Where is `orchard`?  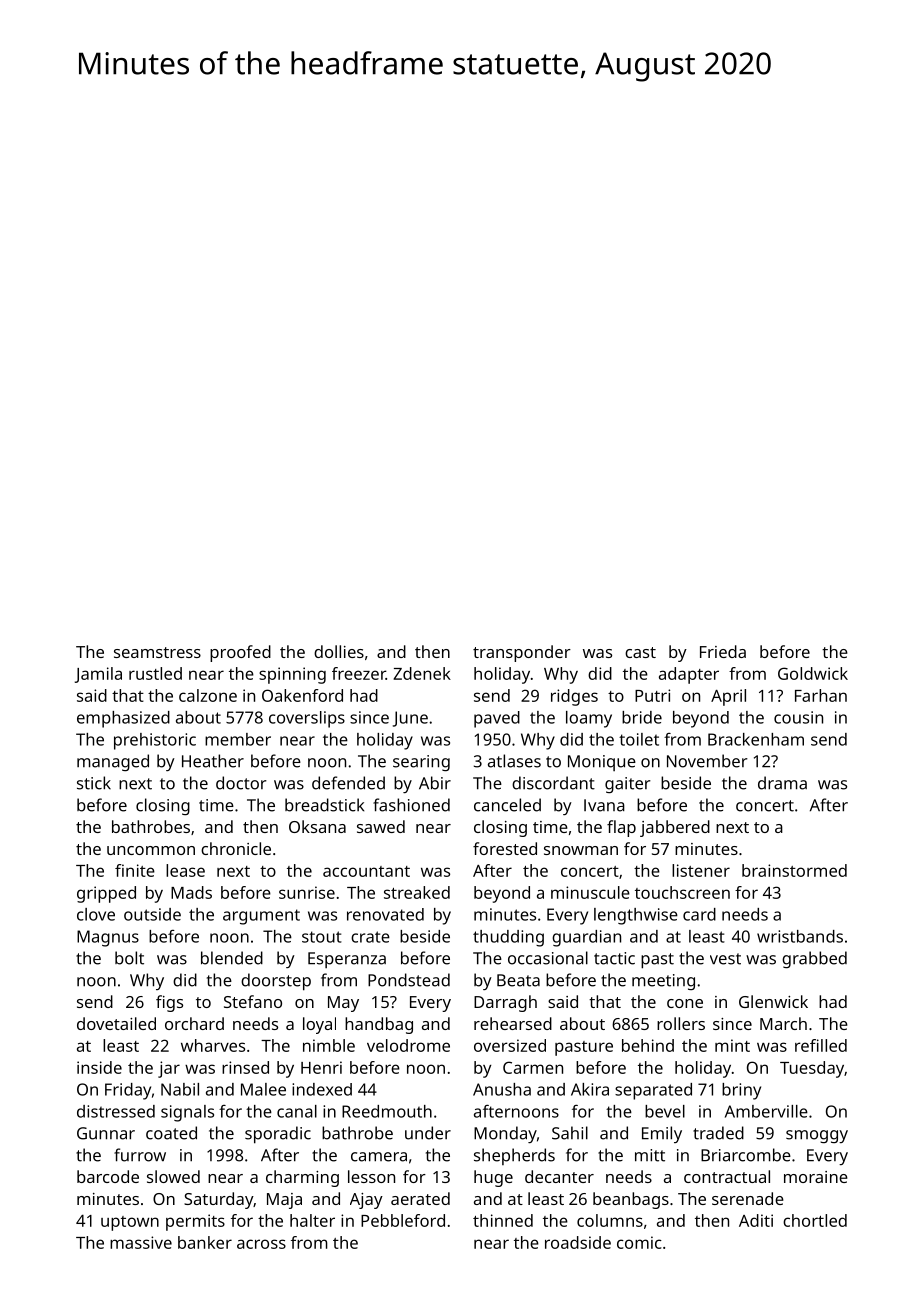 orchard is located at coordinates (194, 1023).
